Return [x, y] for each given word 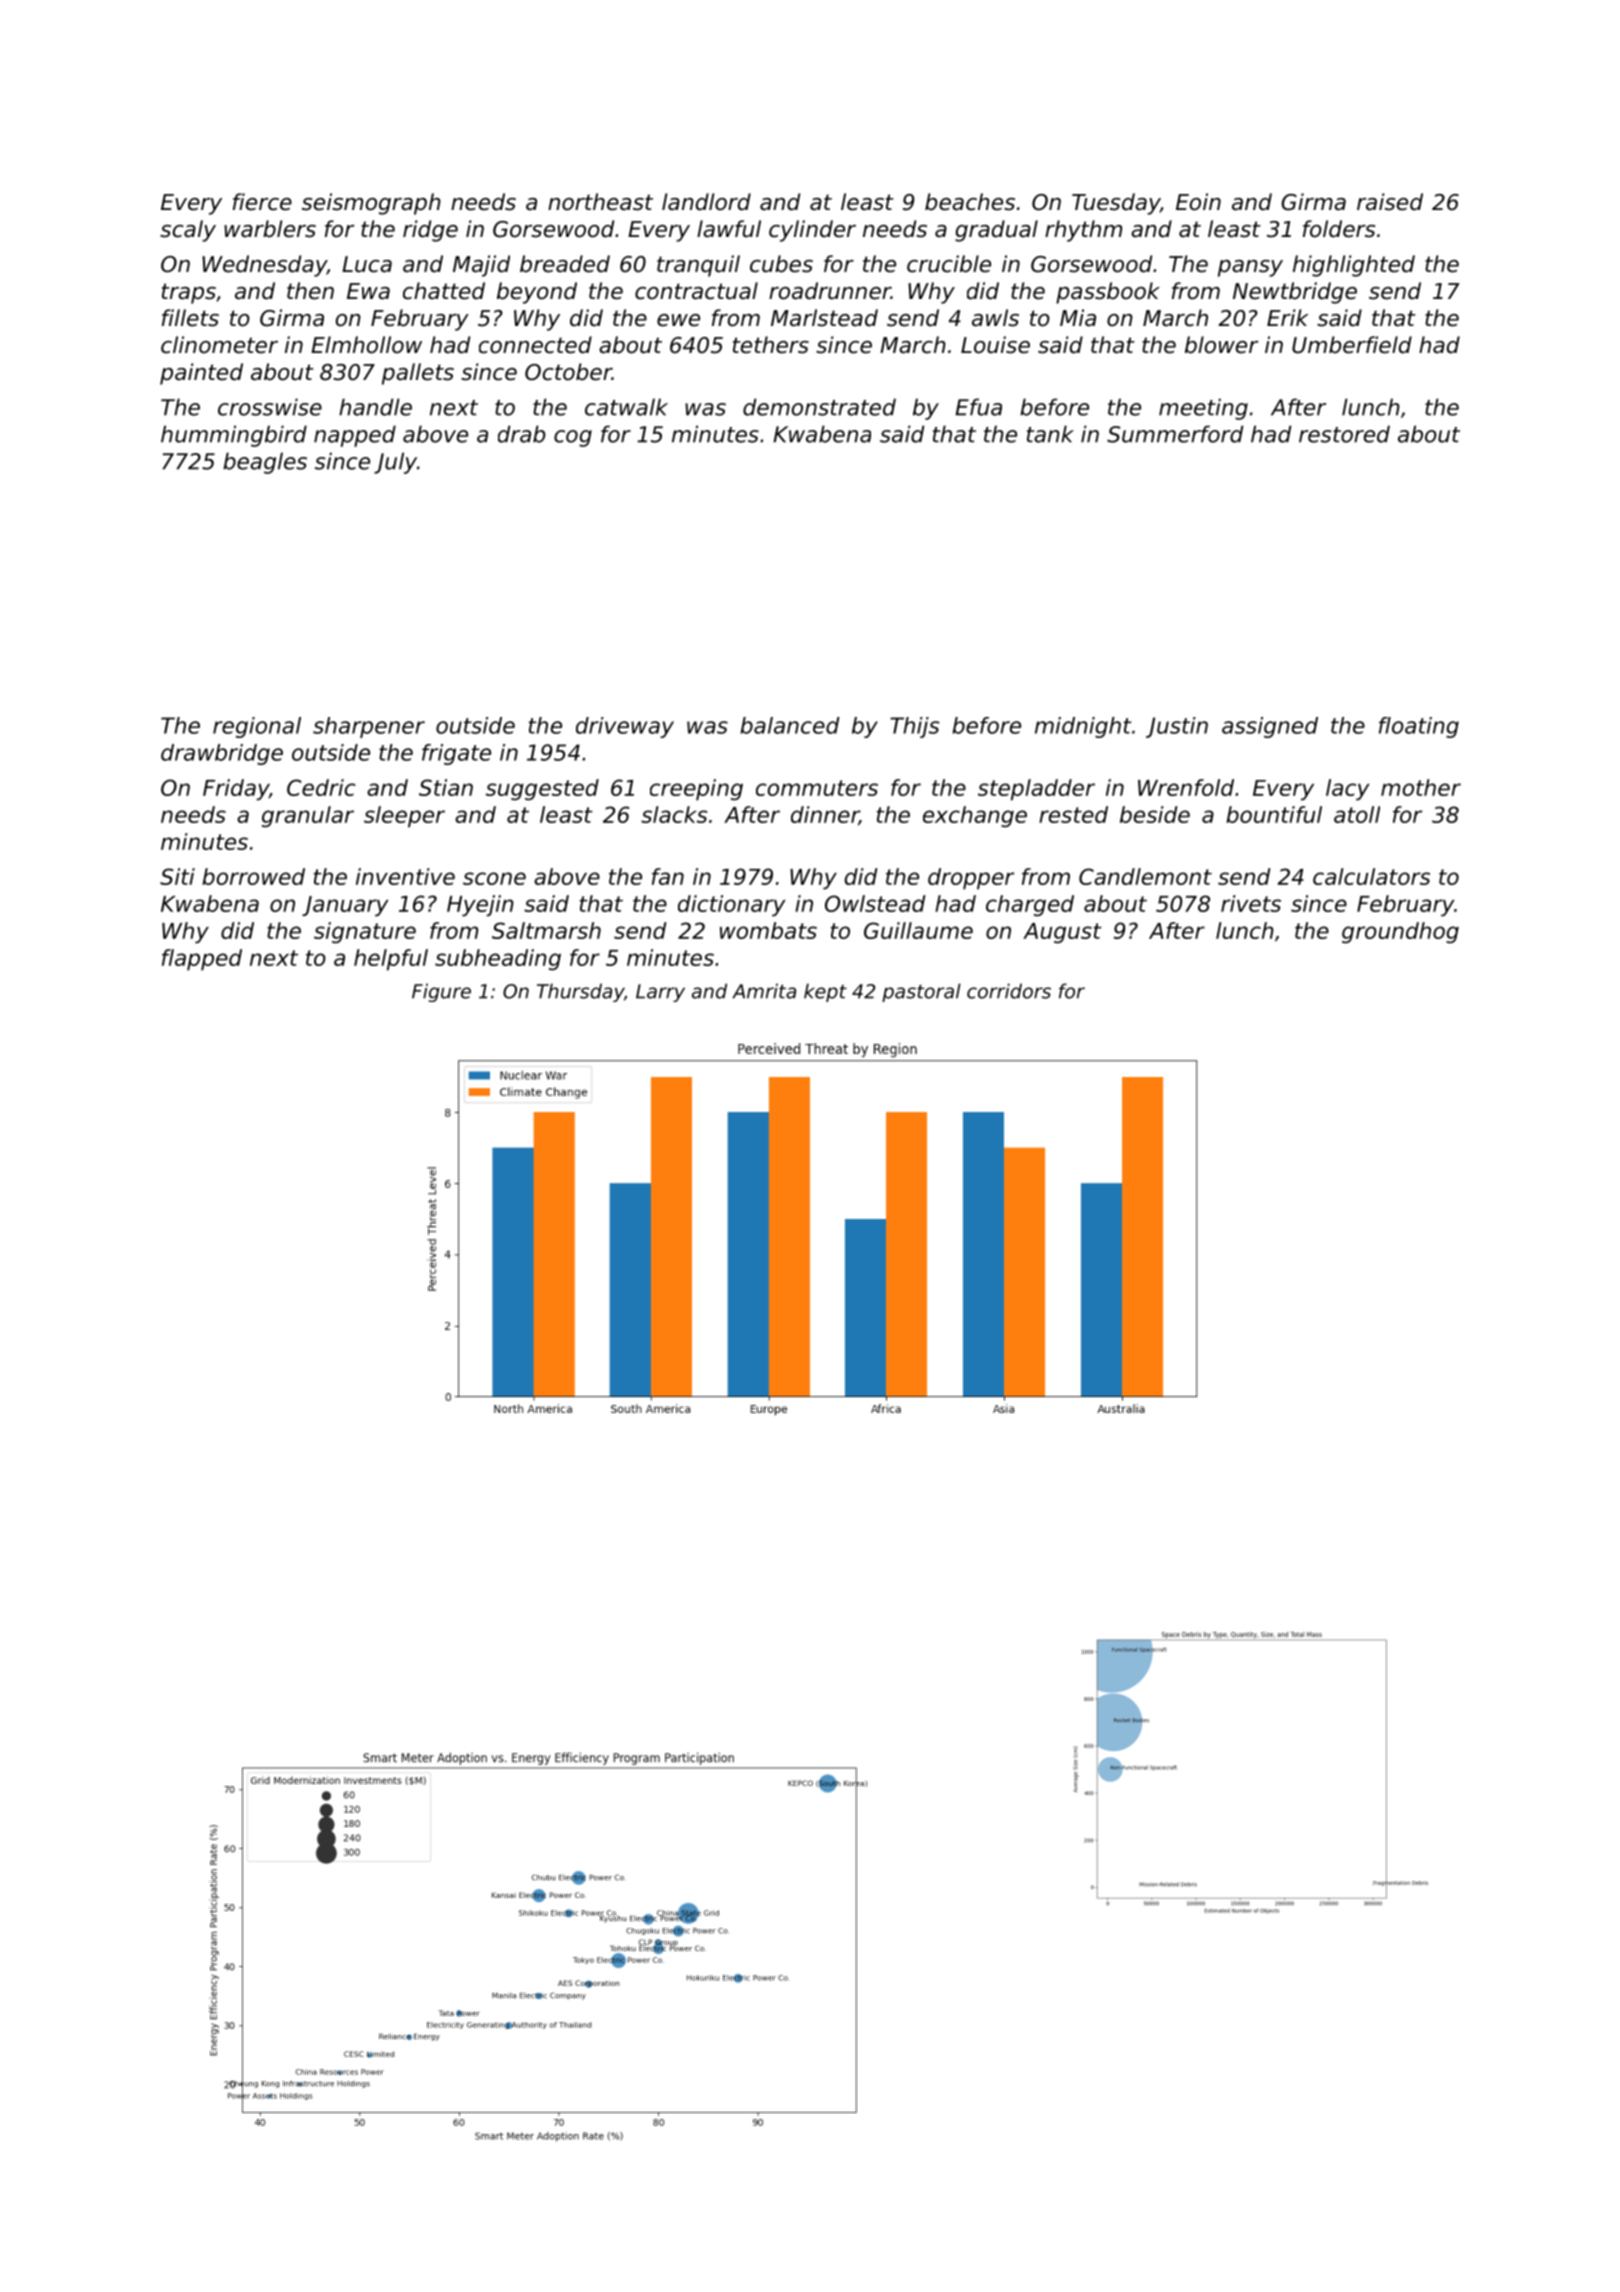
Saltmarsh [546, 930]
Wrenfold [1186, 787]
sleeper [404, 817]
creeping [696, 790]
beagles [265, 463]
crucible [949, 264]
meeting [1203, 409]
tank [1050, 434]
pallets [418, 374]
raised [1390, 202]
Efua [978, 407]
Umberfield [1352, 345]
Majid [481, 266]
